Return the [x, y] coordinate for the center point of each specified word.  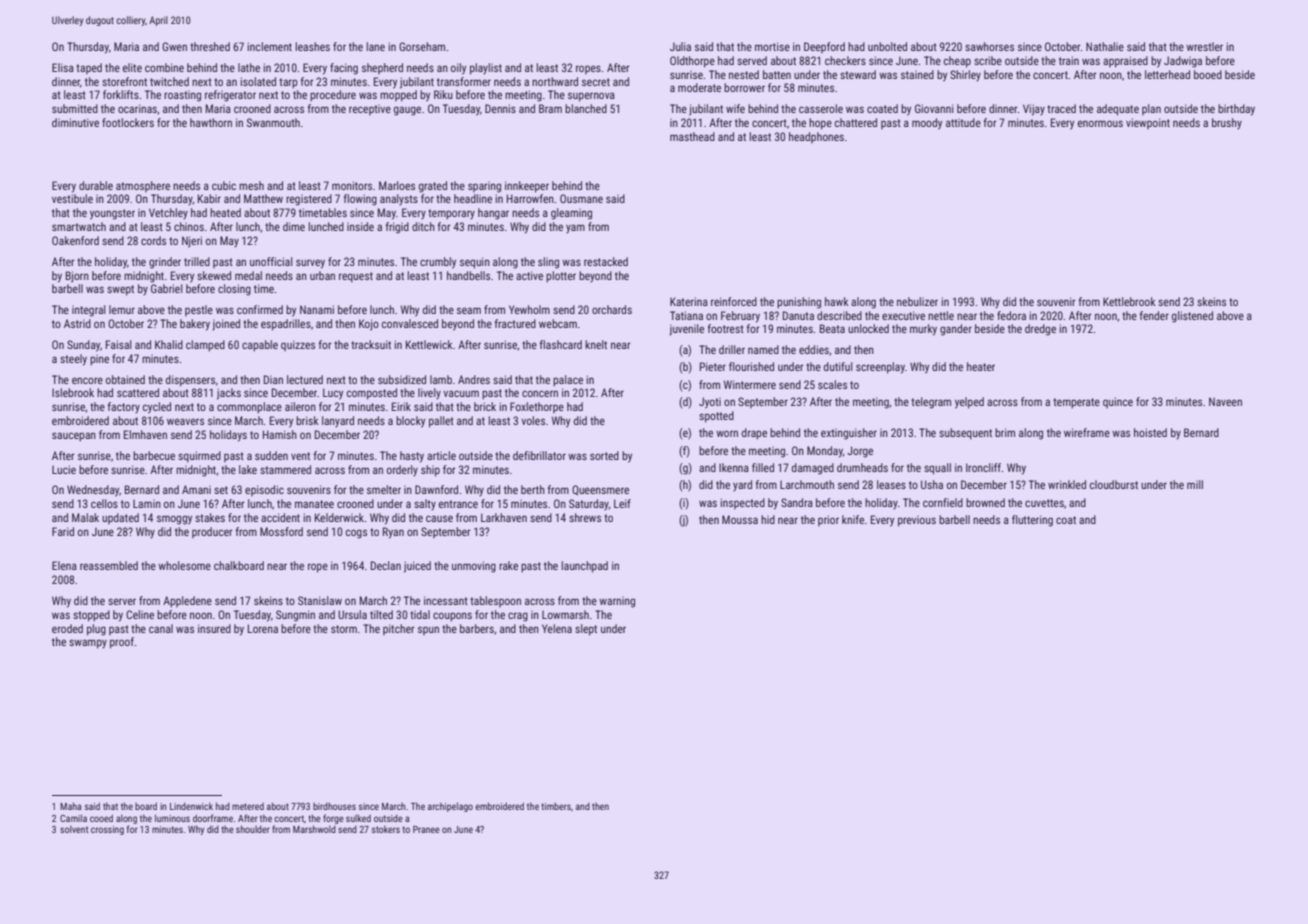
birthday [1236, 110]
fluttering [1032, 521]
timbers [556, 806]
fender [1154, 315]
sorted [604, 455]
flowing [360, 200]
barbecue [154, 455]
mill [1195, 484]
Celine [140, 614]
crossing [107, 830]
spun [428, 630]
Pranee [426, 829]
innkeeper [527, 187]
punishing [799, 303]
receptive [370, 110]
